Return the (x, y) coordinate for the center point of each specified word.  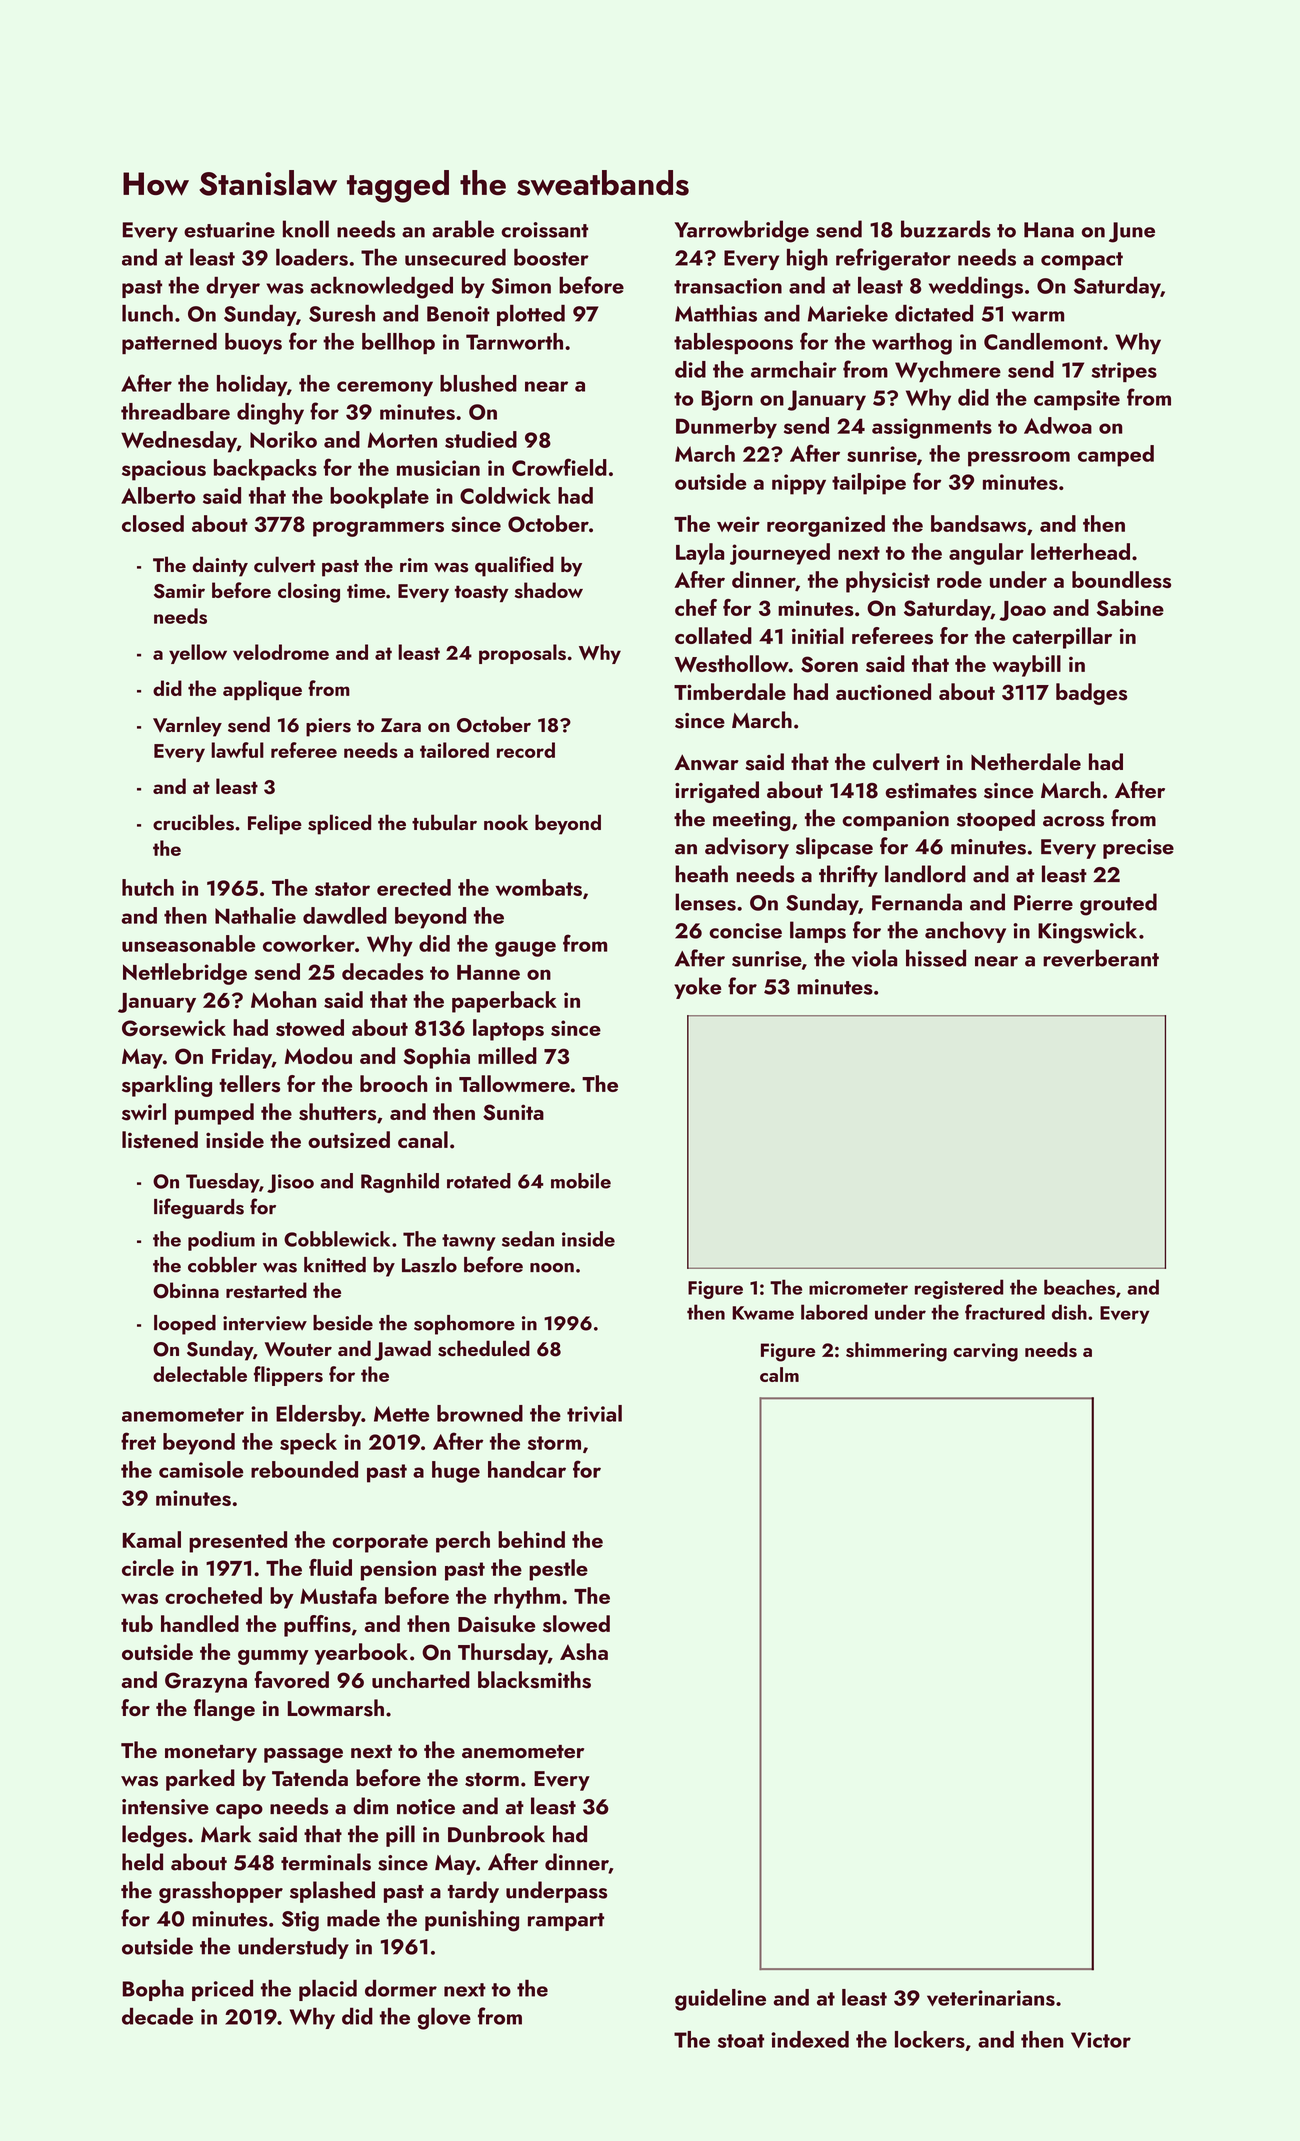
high (807, 260)
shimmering (896, 1352)
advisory (747, 848)
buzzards (946, 229)
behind (531, 1539)
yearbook (361, 1654)
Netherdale (1026, 761)
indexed (810, 2039)
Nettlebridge (185, 974)
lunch (147, 313)
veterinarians (991, 1998)
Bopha (153, 1990)
